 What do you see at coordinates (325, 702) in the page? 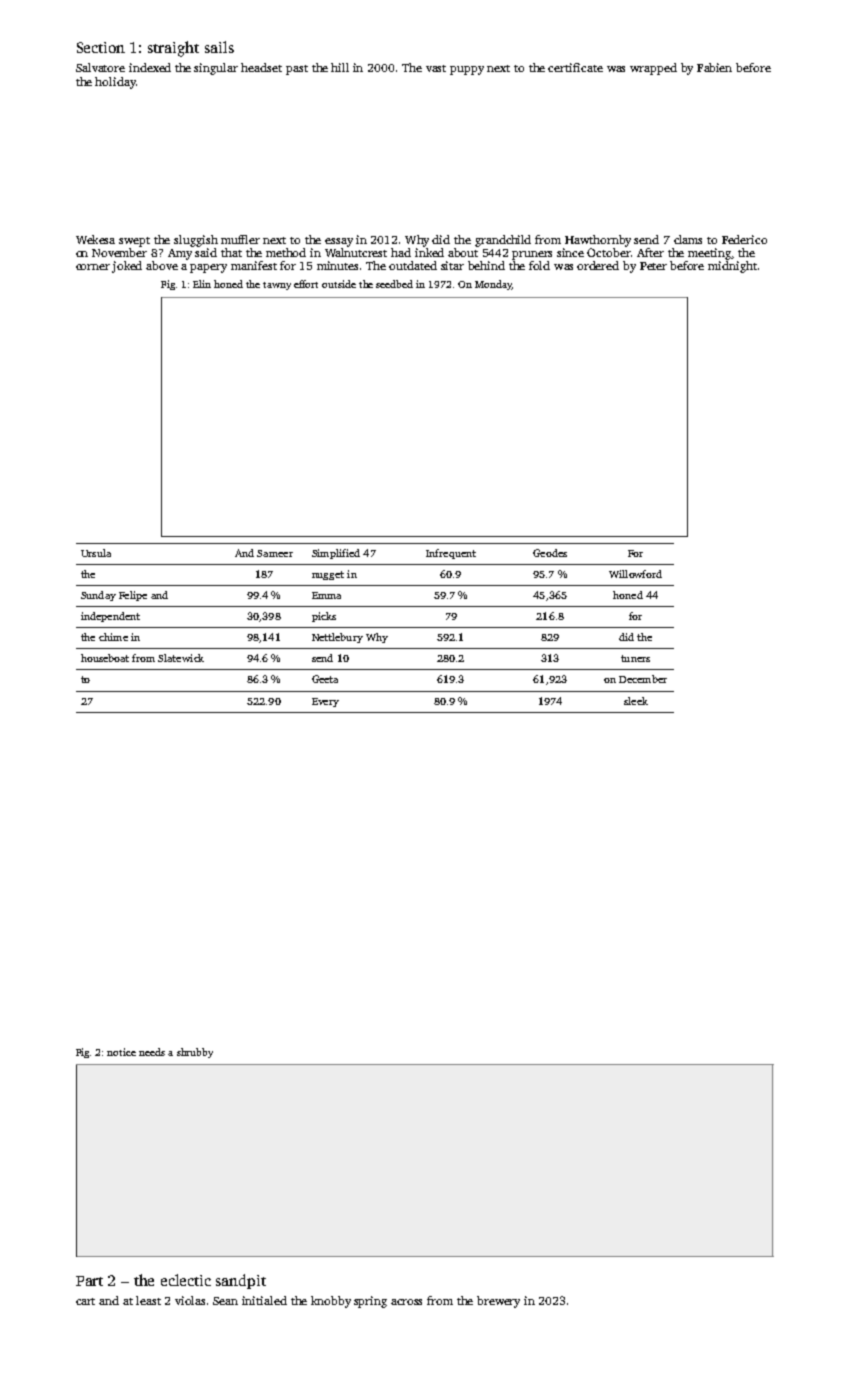
I see `Every` at bounding box center [325, 702].
